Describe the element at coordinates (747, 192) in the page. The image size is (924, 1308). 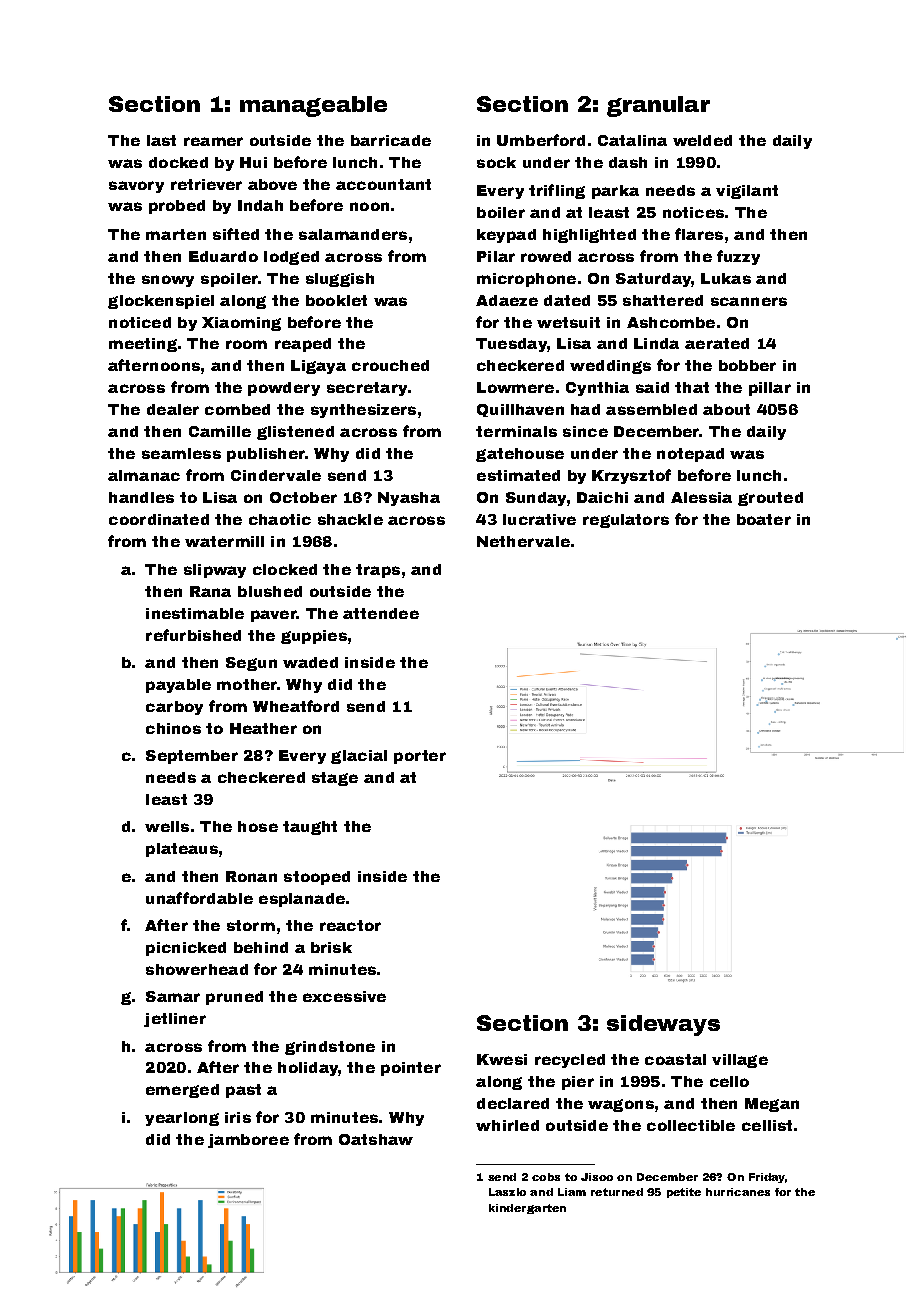
I see `vigilant` at that location.
